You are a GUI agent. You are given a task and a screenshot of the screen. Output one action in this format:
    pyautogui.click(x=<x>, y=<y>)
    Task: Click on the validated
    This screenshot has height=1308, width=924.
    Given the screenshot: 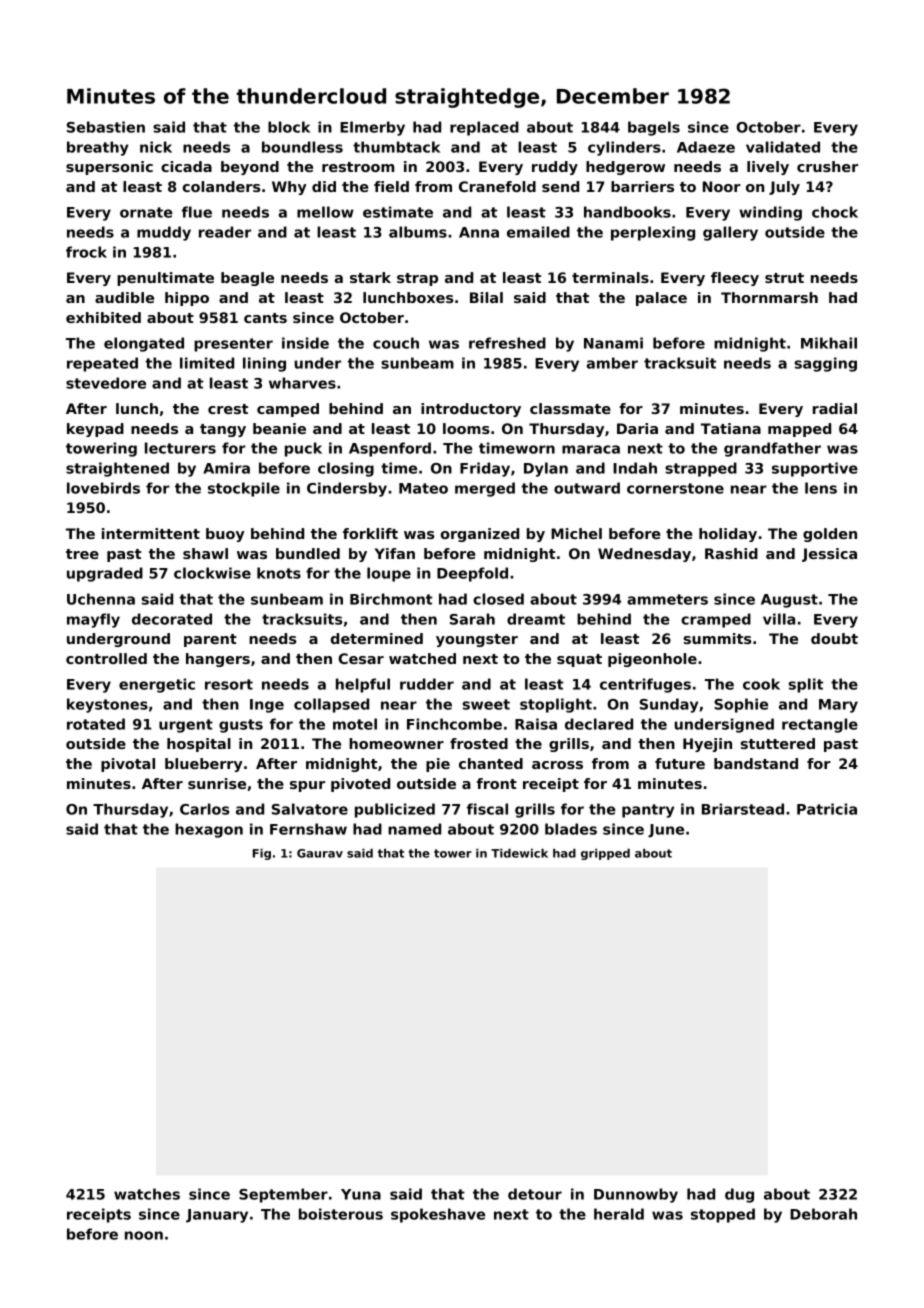 What is the action you would take?
    pyautogui.click(x=783, y=147)
